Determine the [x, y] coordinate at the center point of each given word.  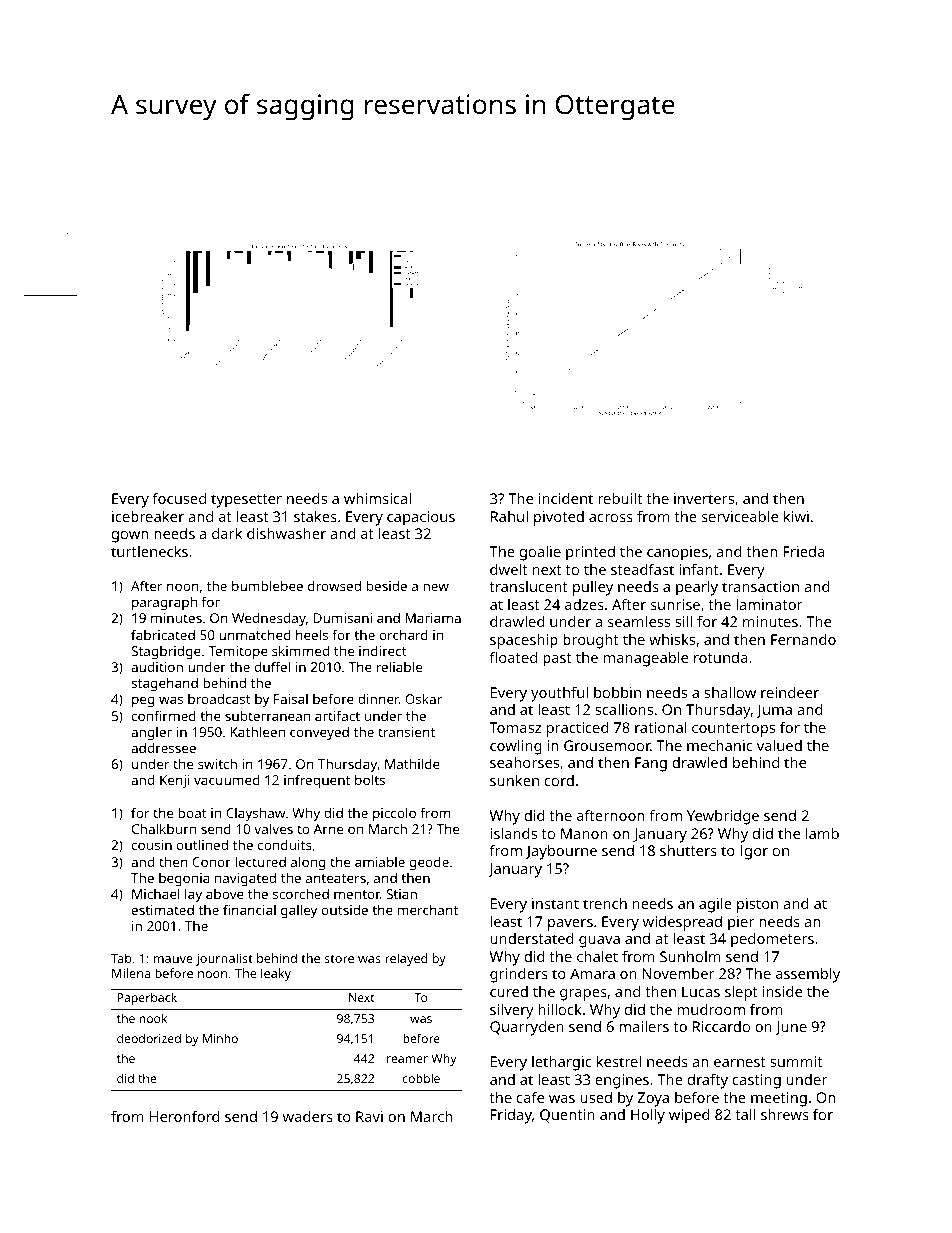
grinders [519, 975]
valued [779, 745]
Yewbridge [723, 817]
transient [406, 732]
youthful [559, 694]
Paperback [147, 999]
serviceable [740, 516]
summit [796, 1061]
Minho [220, 1038]
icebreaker [148, 516]
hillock [560, 1009]
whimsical [377, 498]
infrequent [317, 781]
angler [151, 733]
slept [741, 993]
